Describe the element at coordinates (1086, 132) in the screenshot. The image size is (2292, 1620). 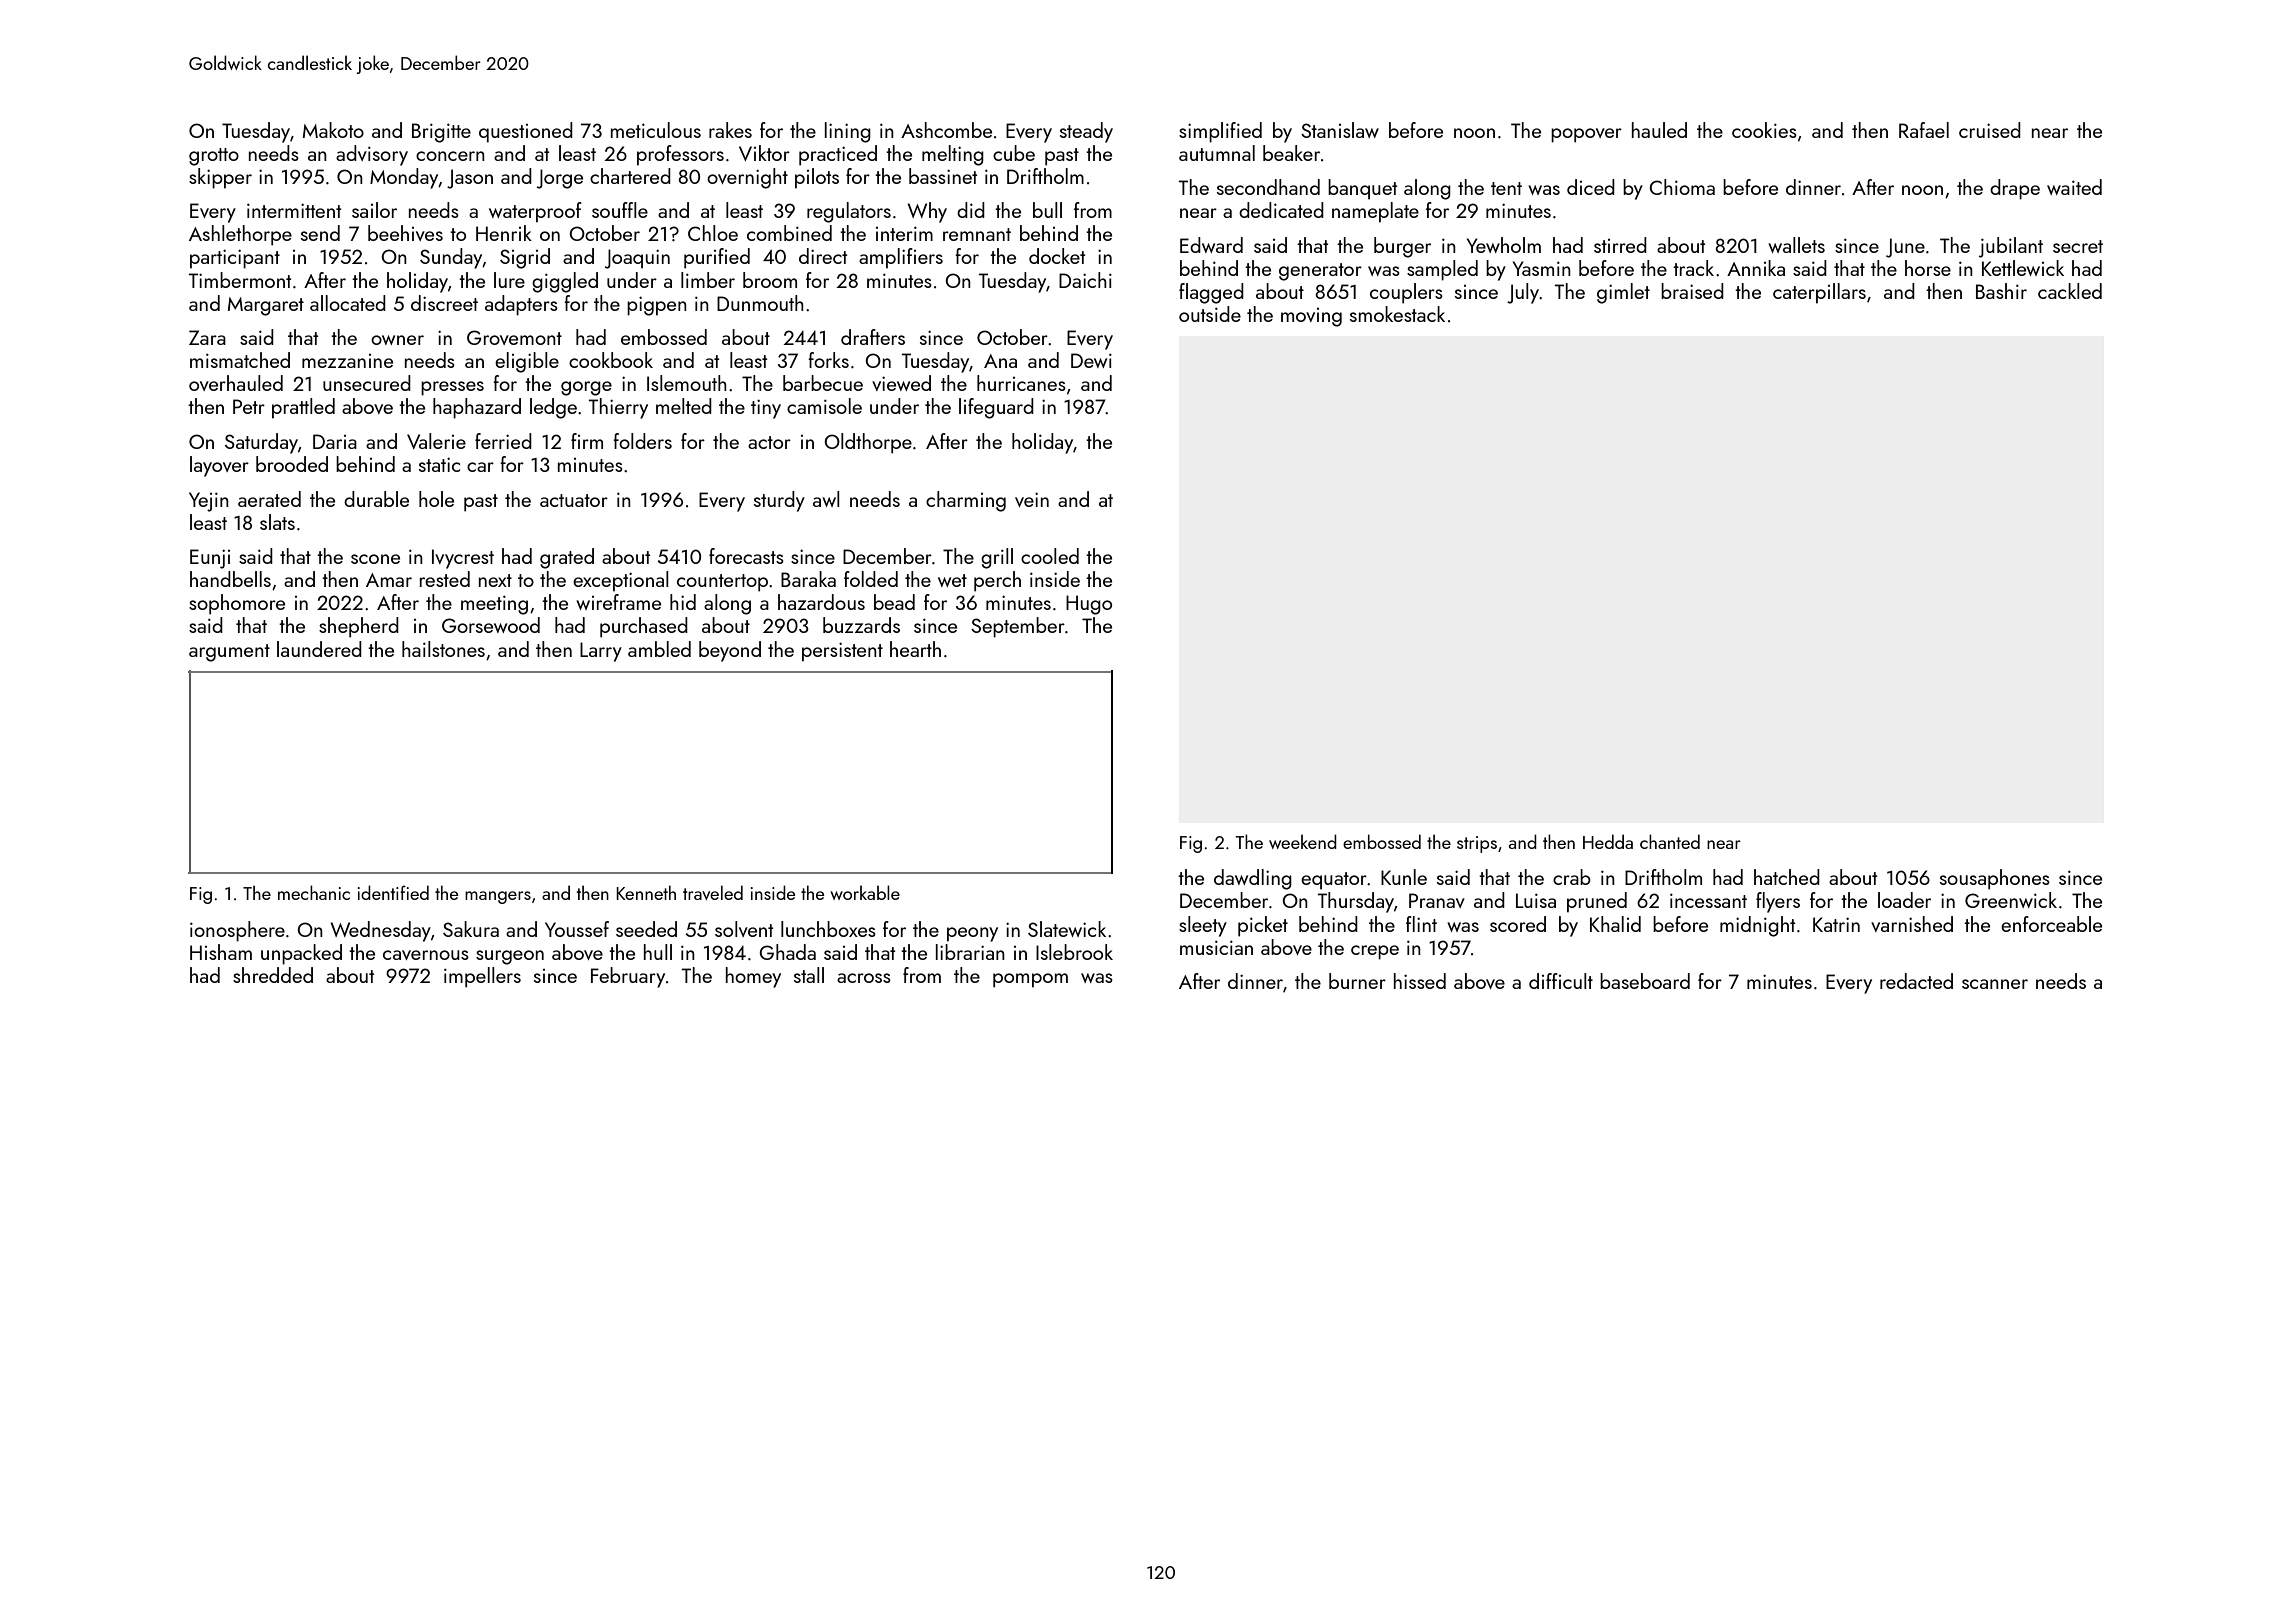
I see `steady` at that location.
